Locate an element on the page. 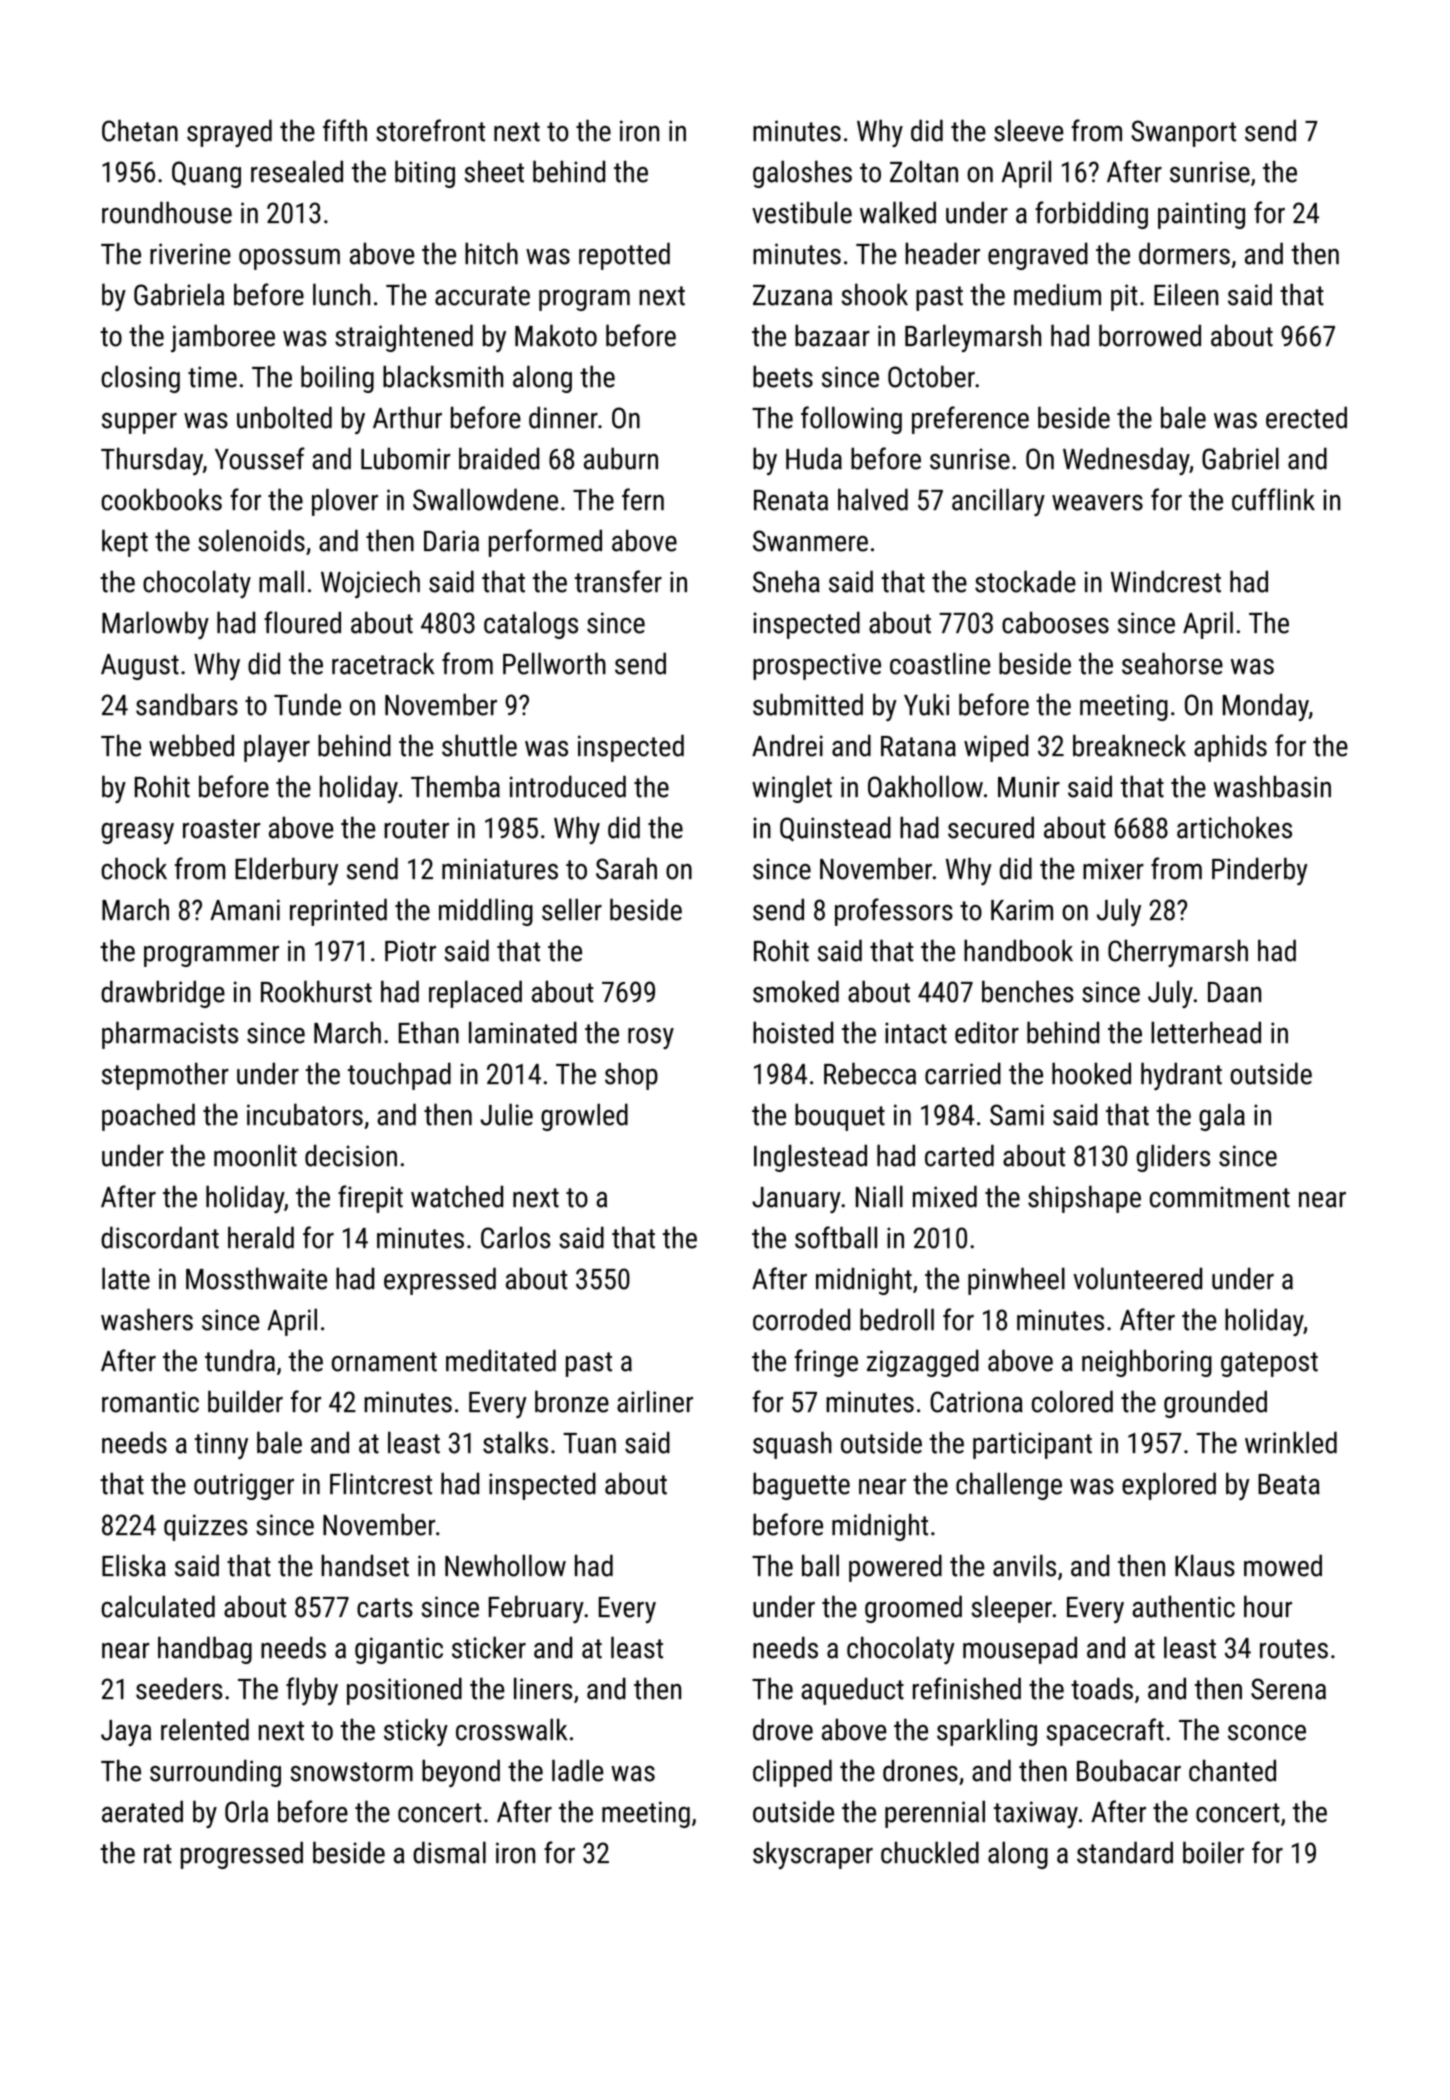 Image resolution: width=1450 pixels, height=2100 pixels. gala is located at coordinates (1222, 1117).
